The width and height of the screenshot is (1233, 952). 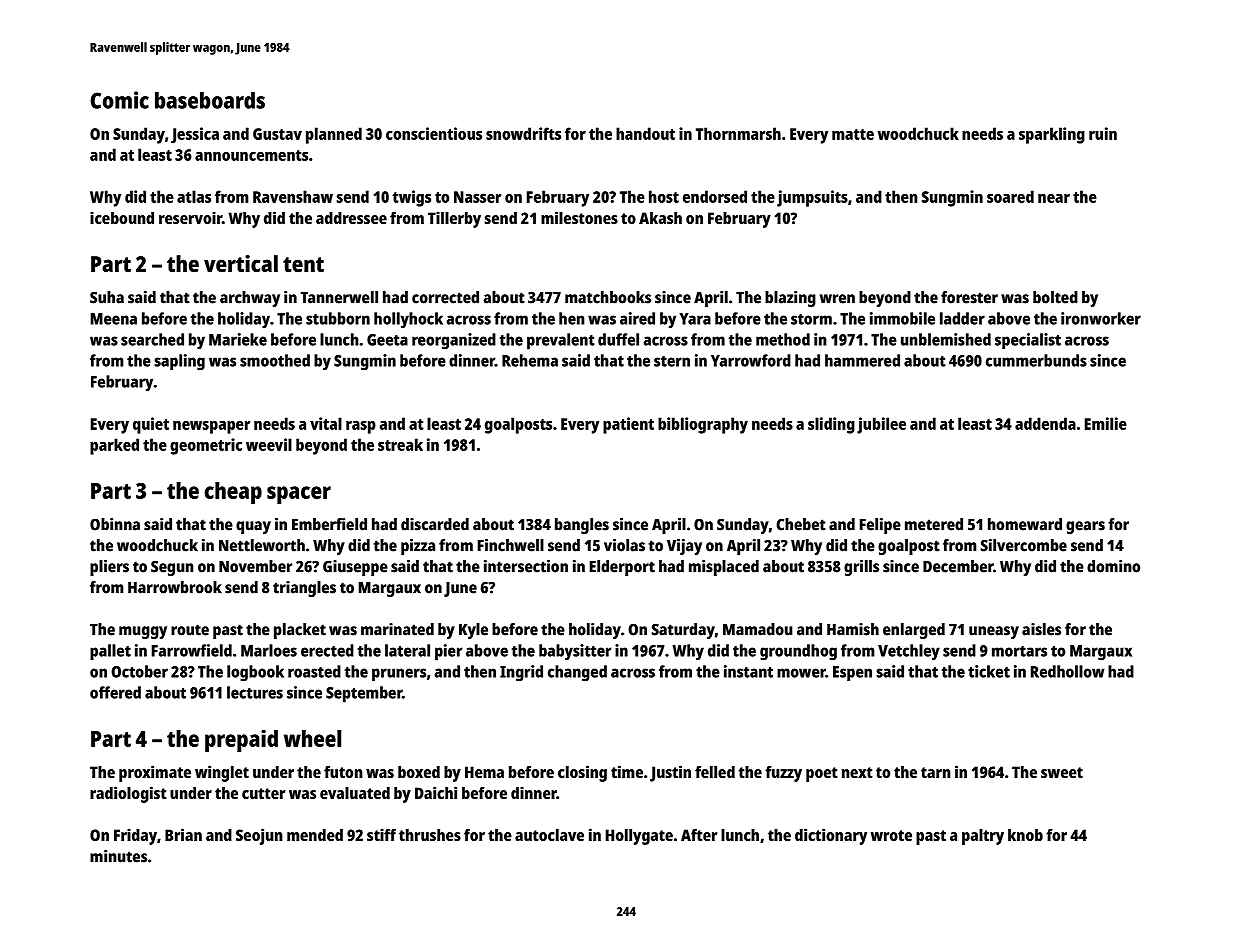 What do you see at coordinates (523, 133) in the screenshot?
I see `snowdrifts` at bounding box center [523, 133].
